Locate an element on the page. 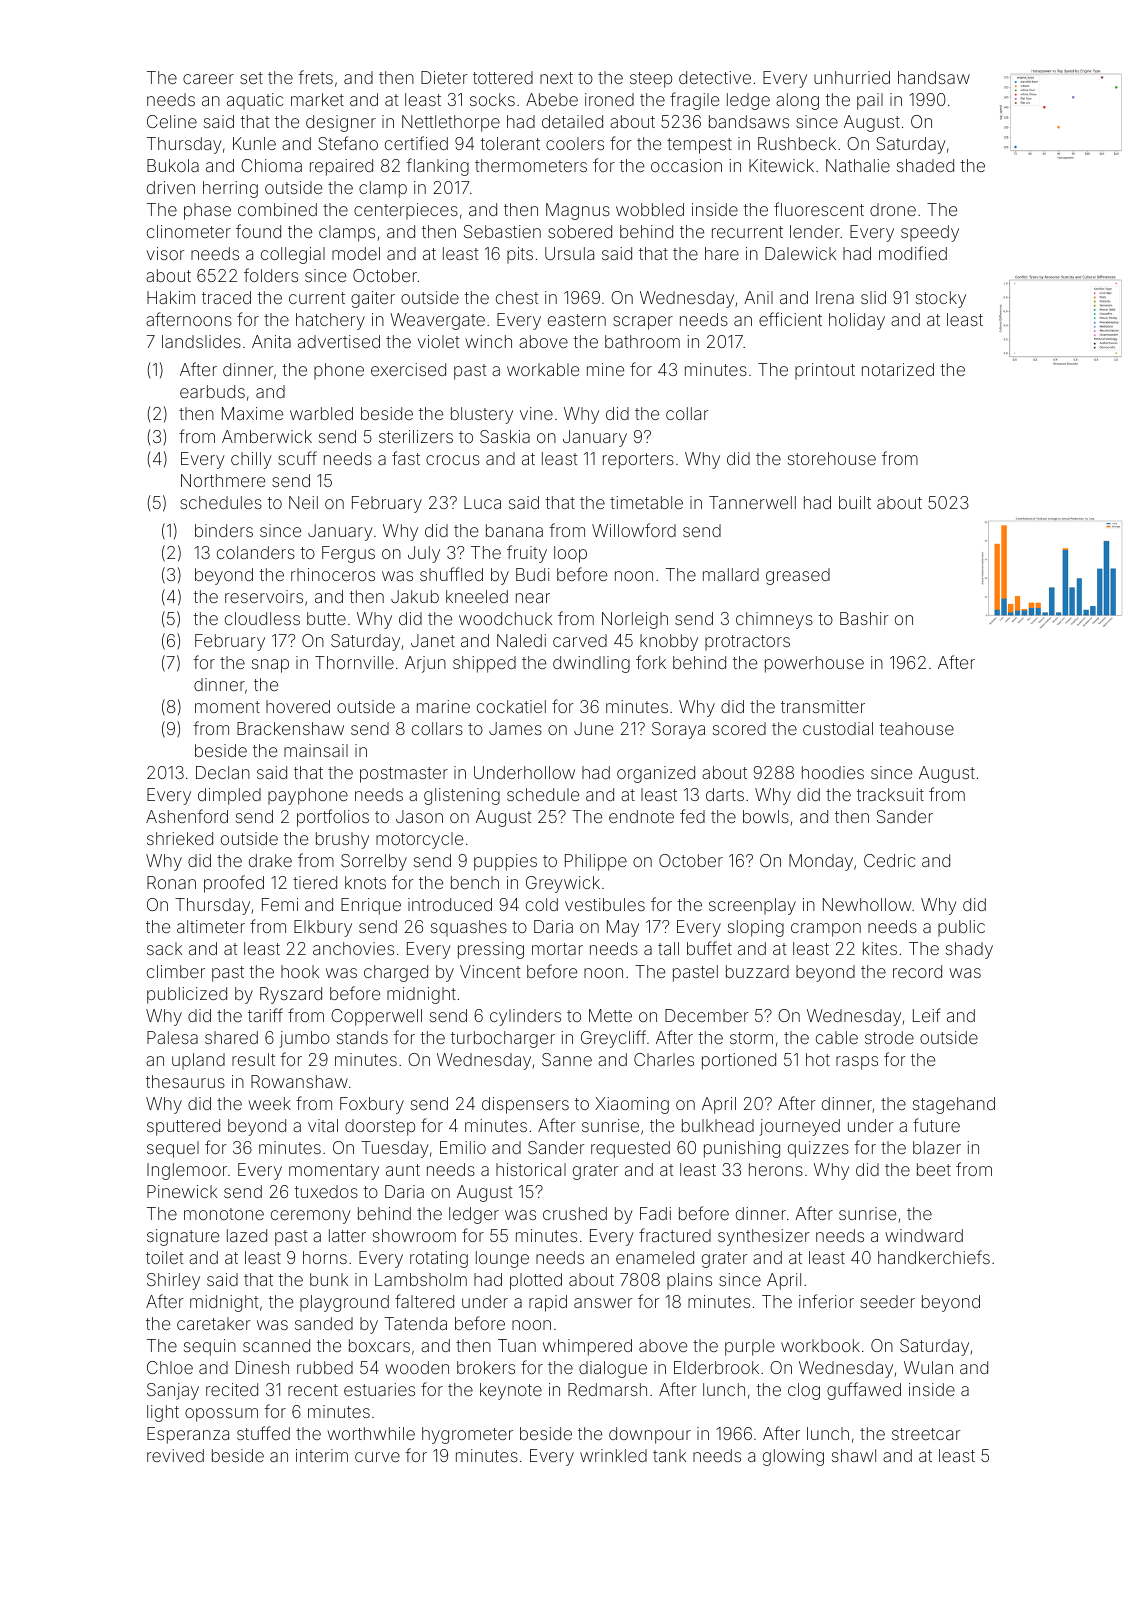 The width and height of the page is (1143, 1616). Sorrelby is located at coordinates (374, 862).
